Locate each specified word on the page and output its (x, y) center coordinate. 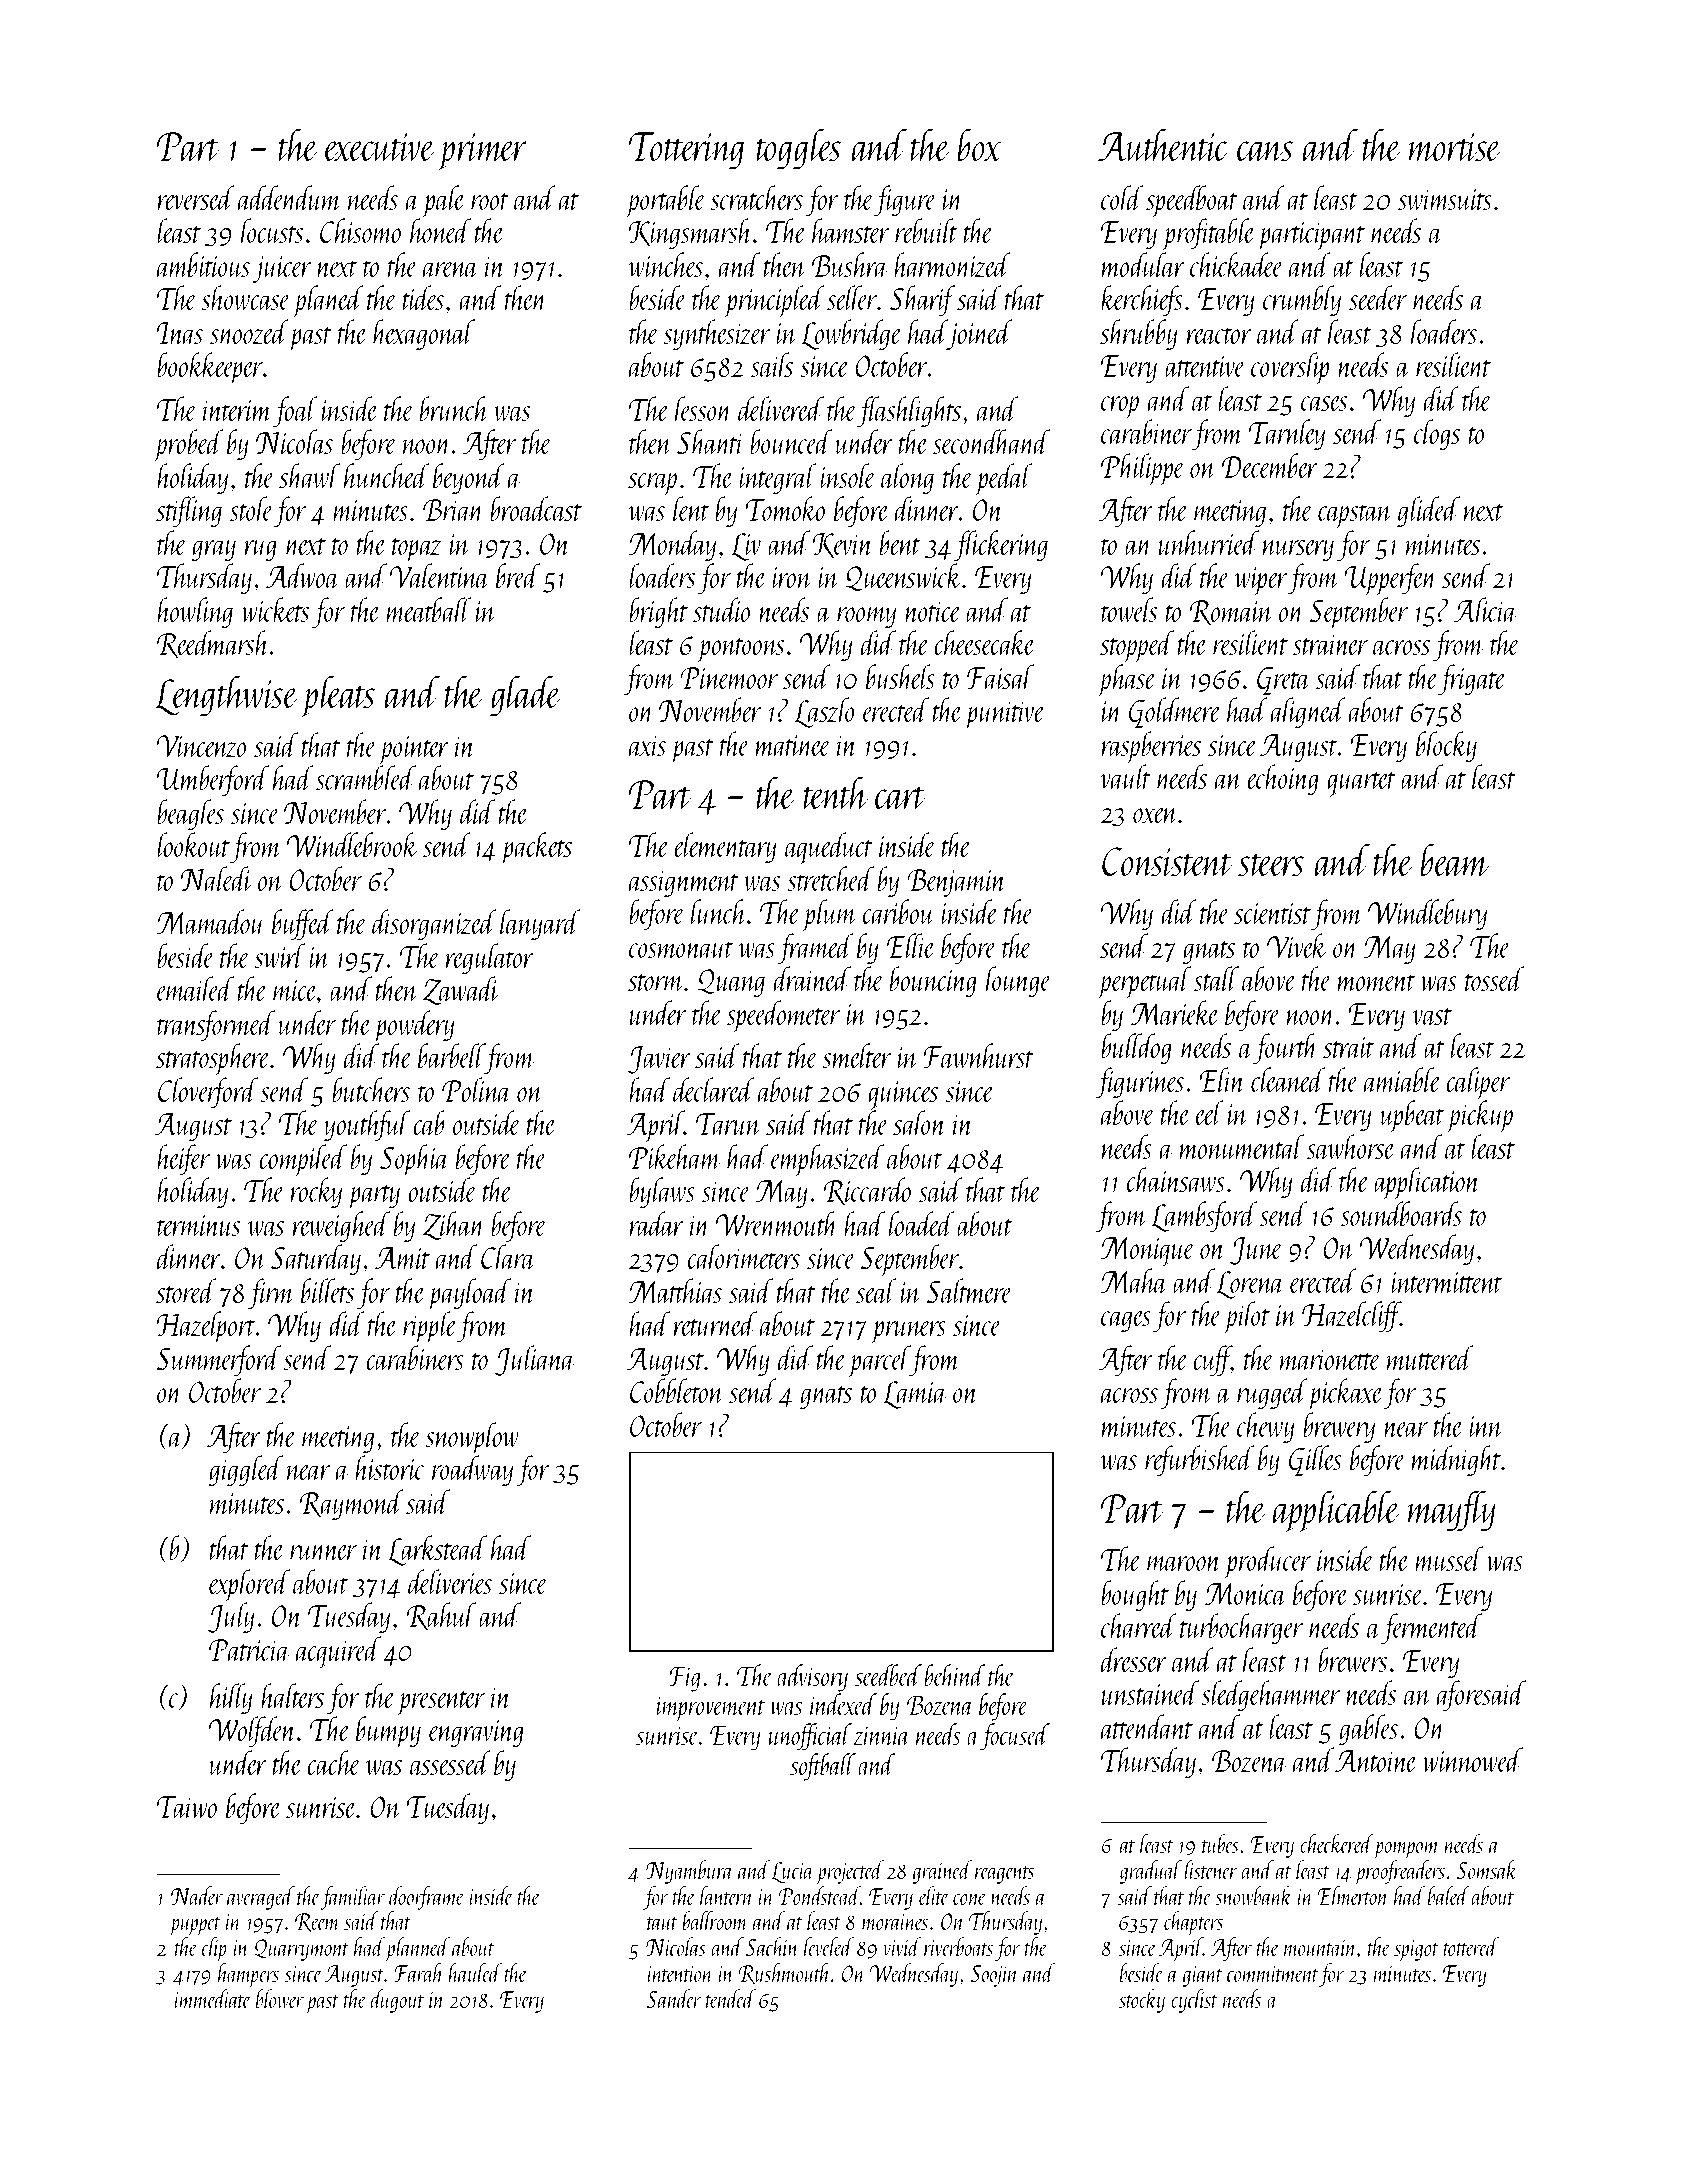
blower (280, 1998)
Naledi (216, 878)
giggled (246, 1470)
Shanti (711, 441)
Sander (674, 1998)
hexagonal (424, 334)
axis (647, 745)
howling (195, 612)
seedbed (888, 1675)
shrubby (1139, 334)
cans (1265, 151)
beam (1455, 860)
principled (774, 301)
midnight (1456, 1460)
